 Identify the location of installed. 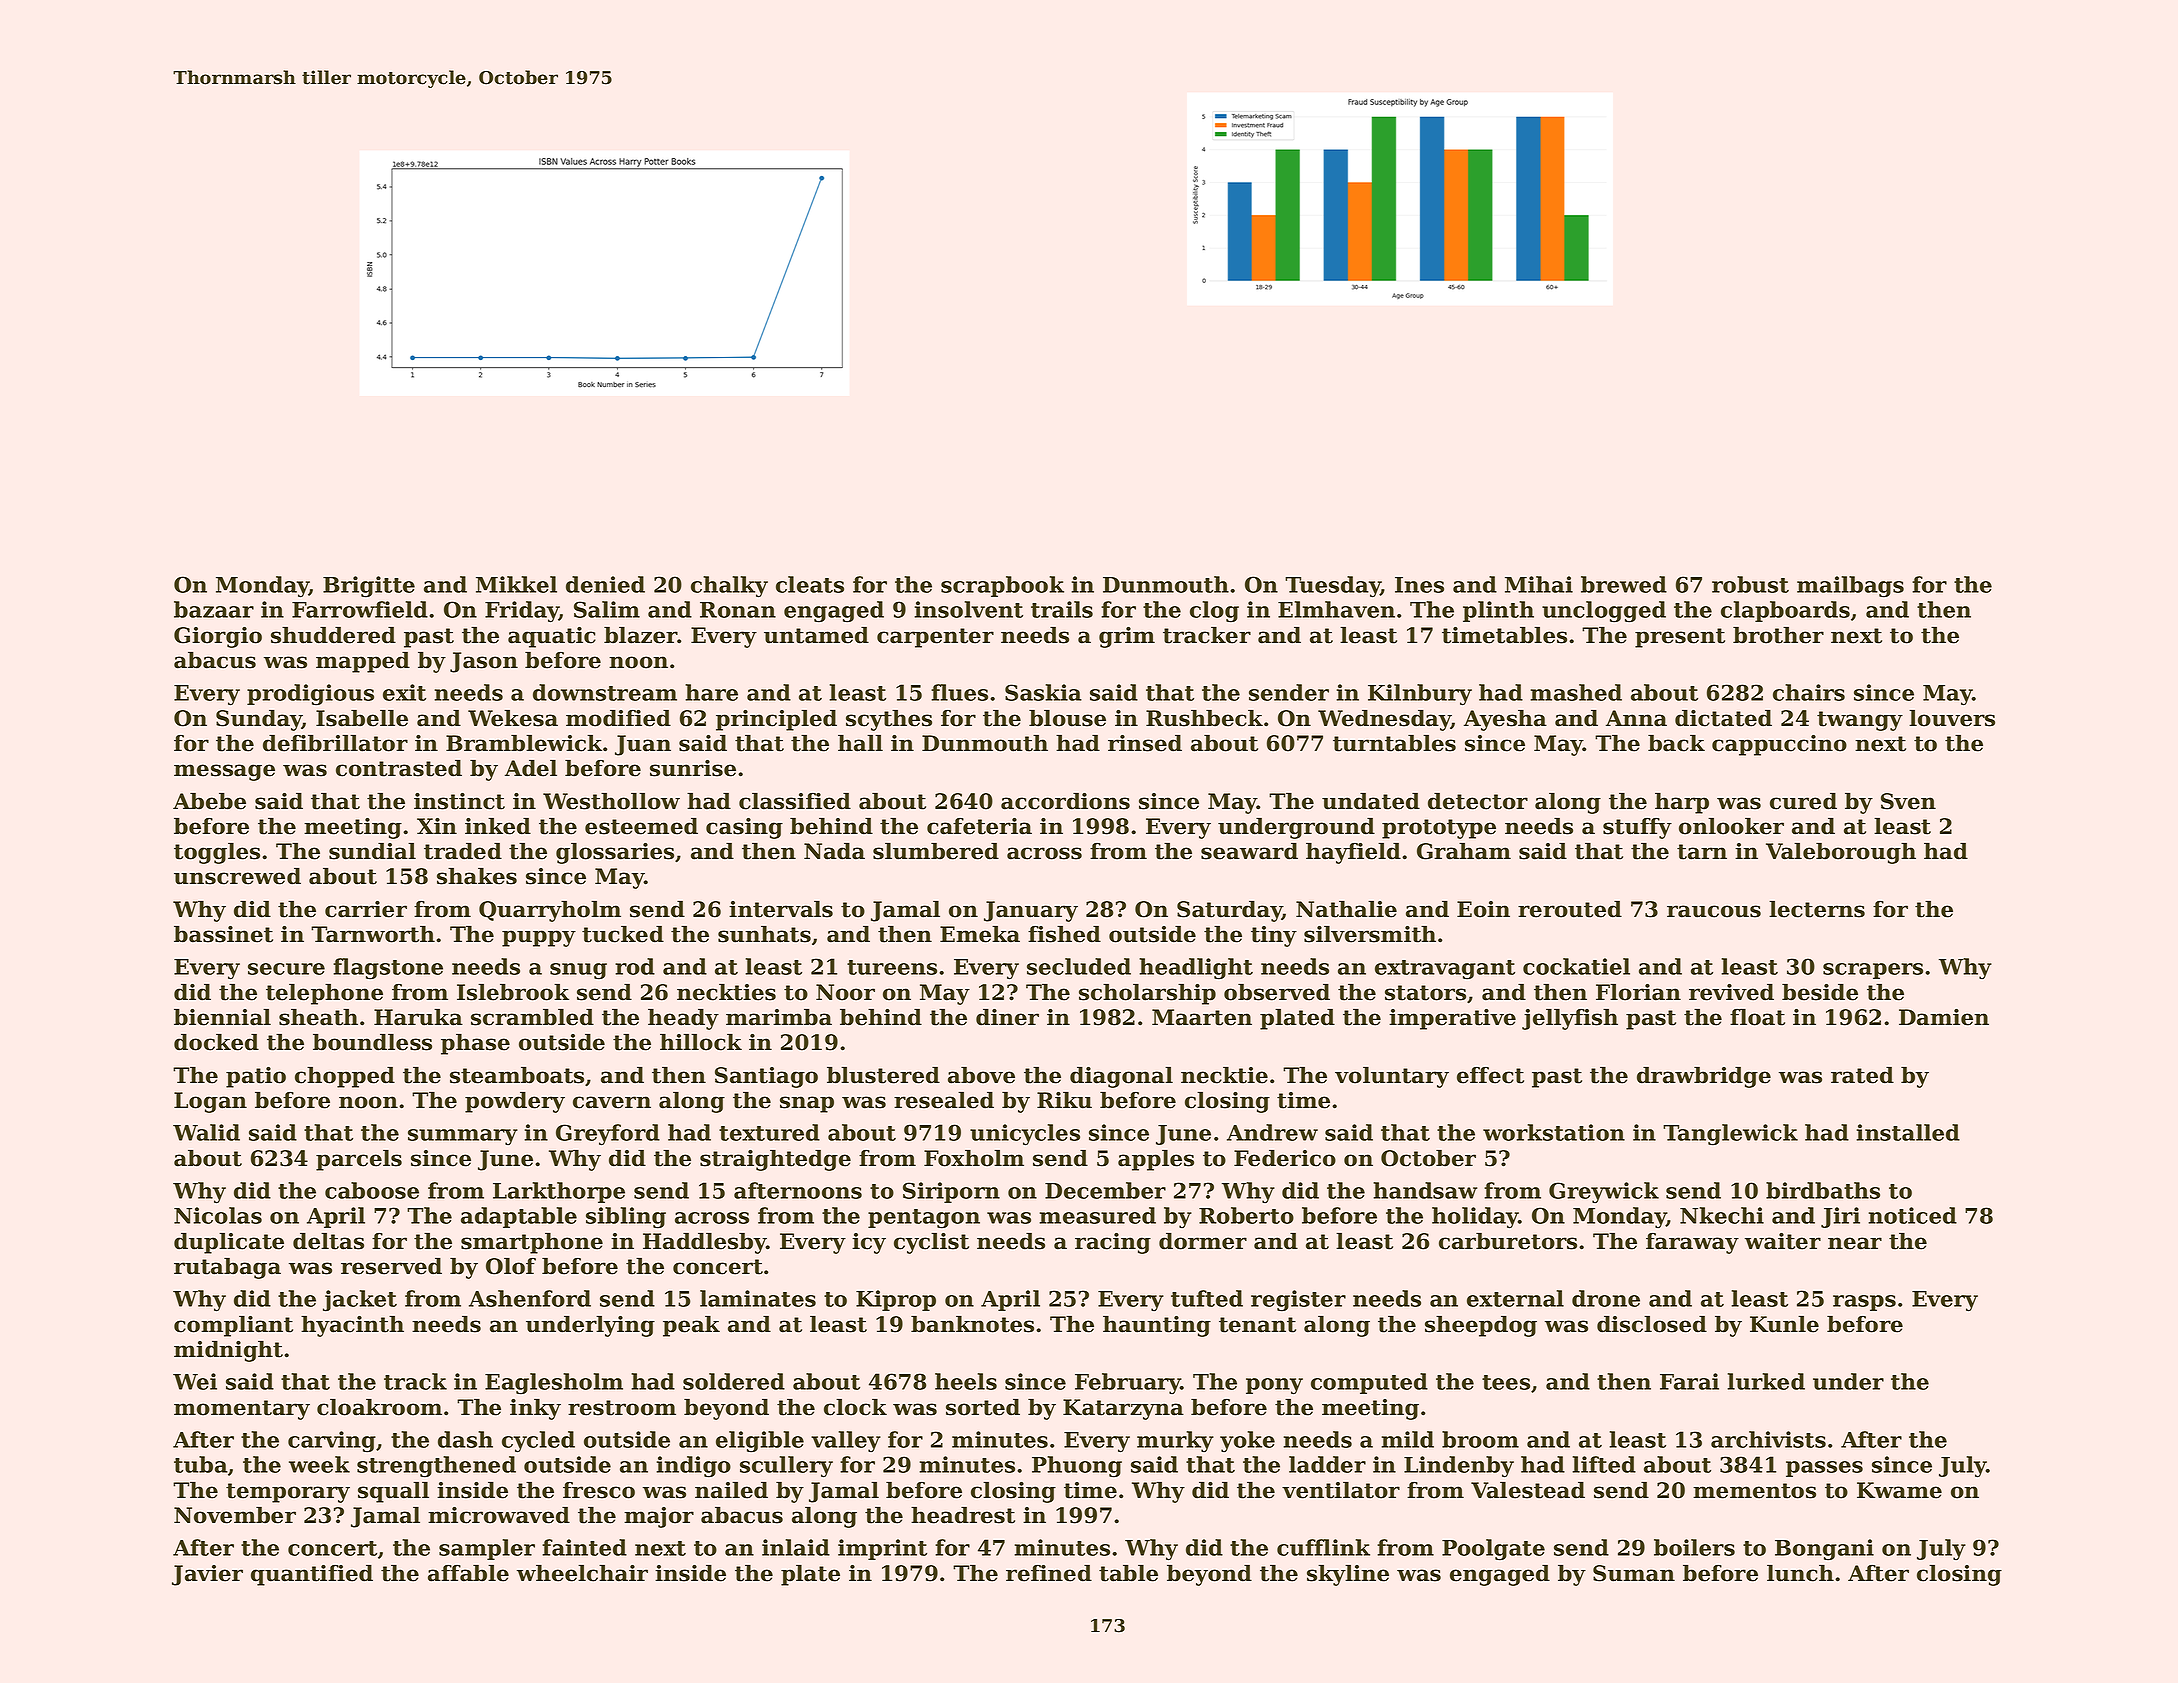
(1908, 1132).
